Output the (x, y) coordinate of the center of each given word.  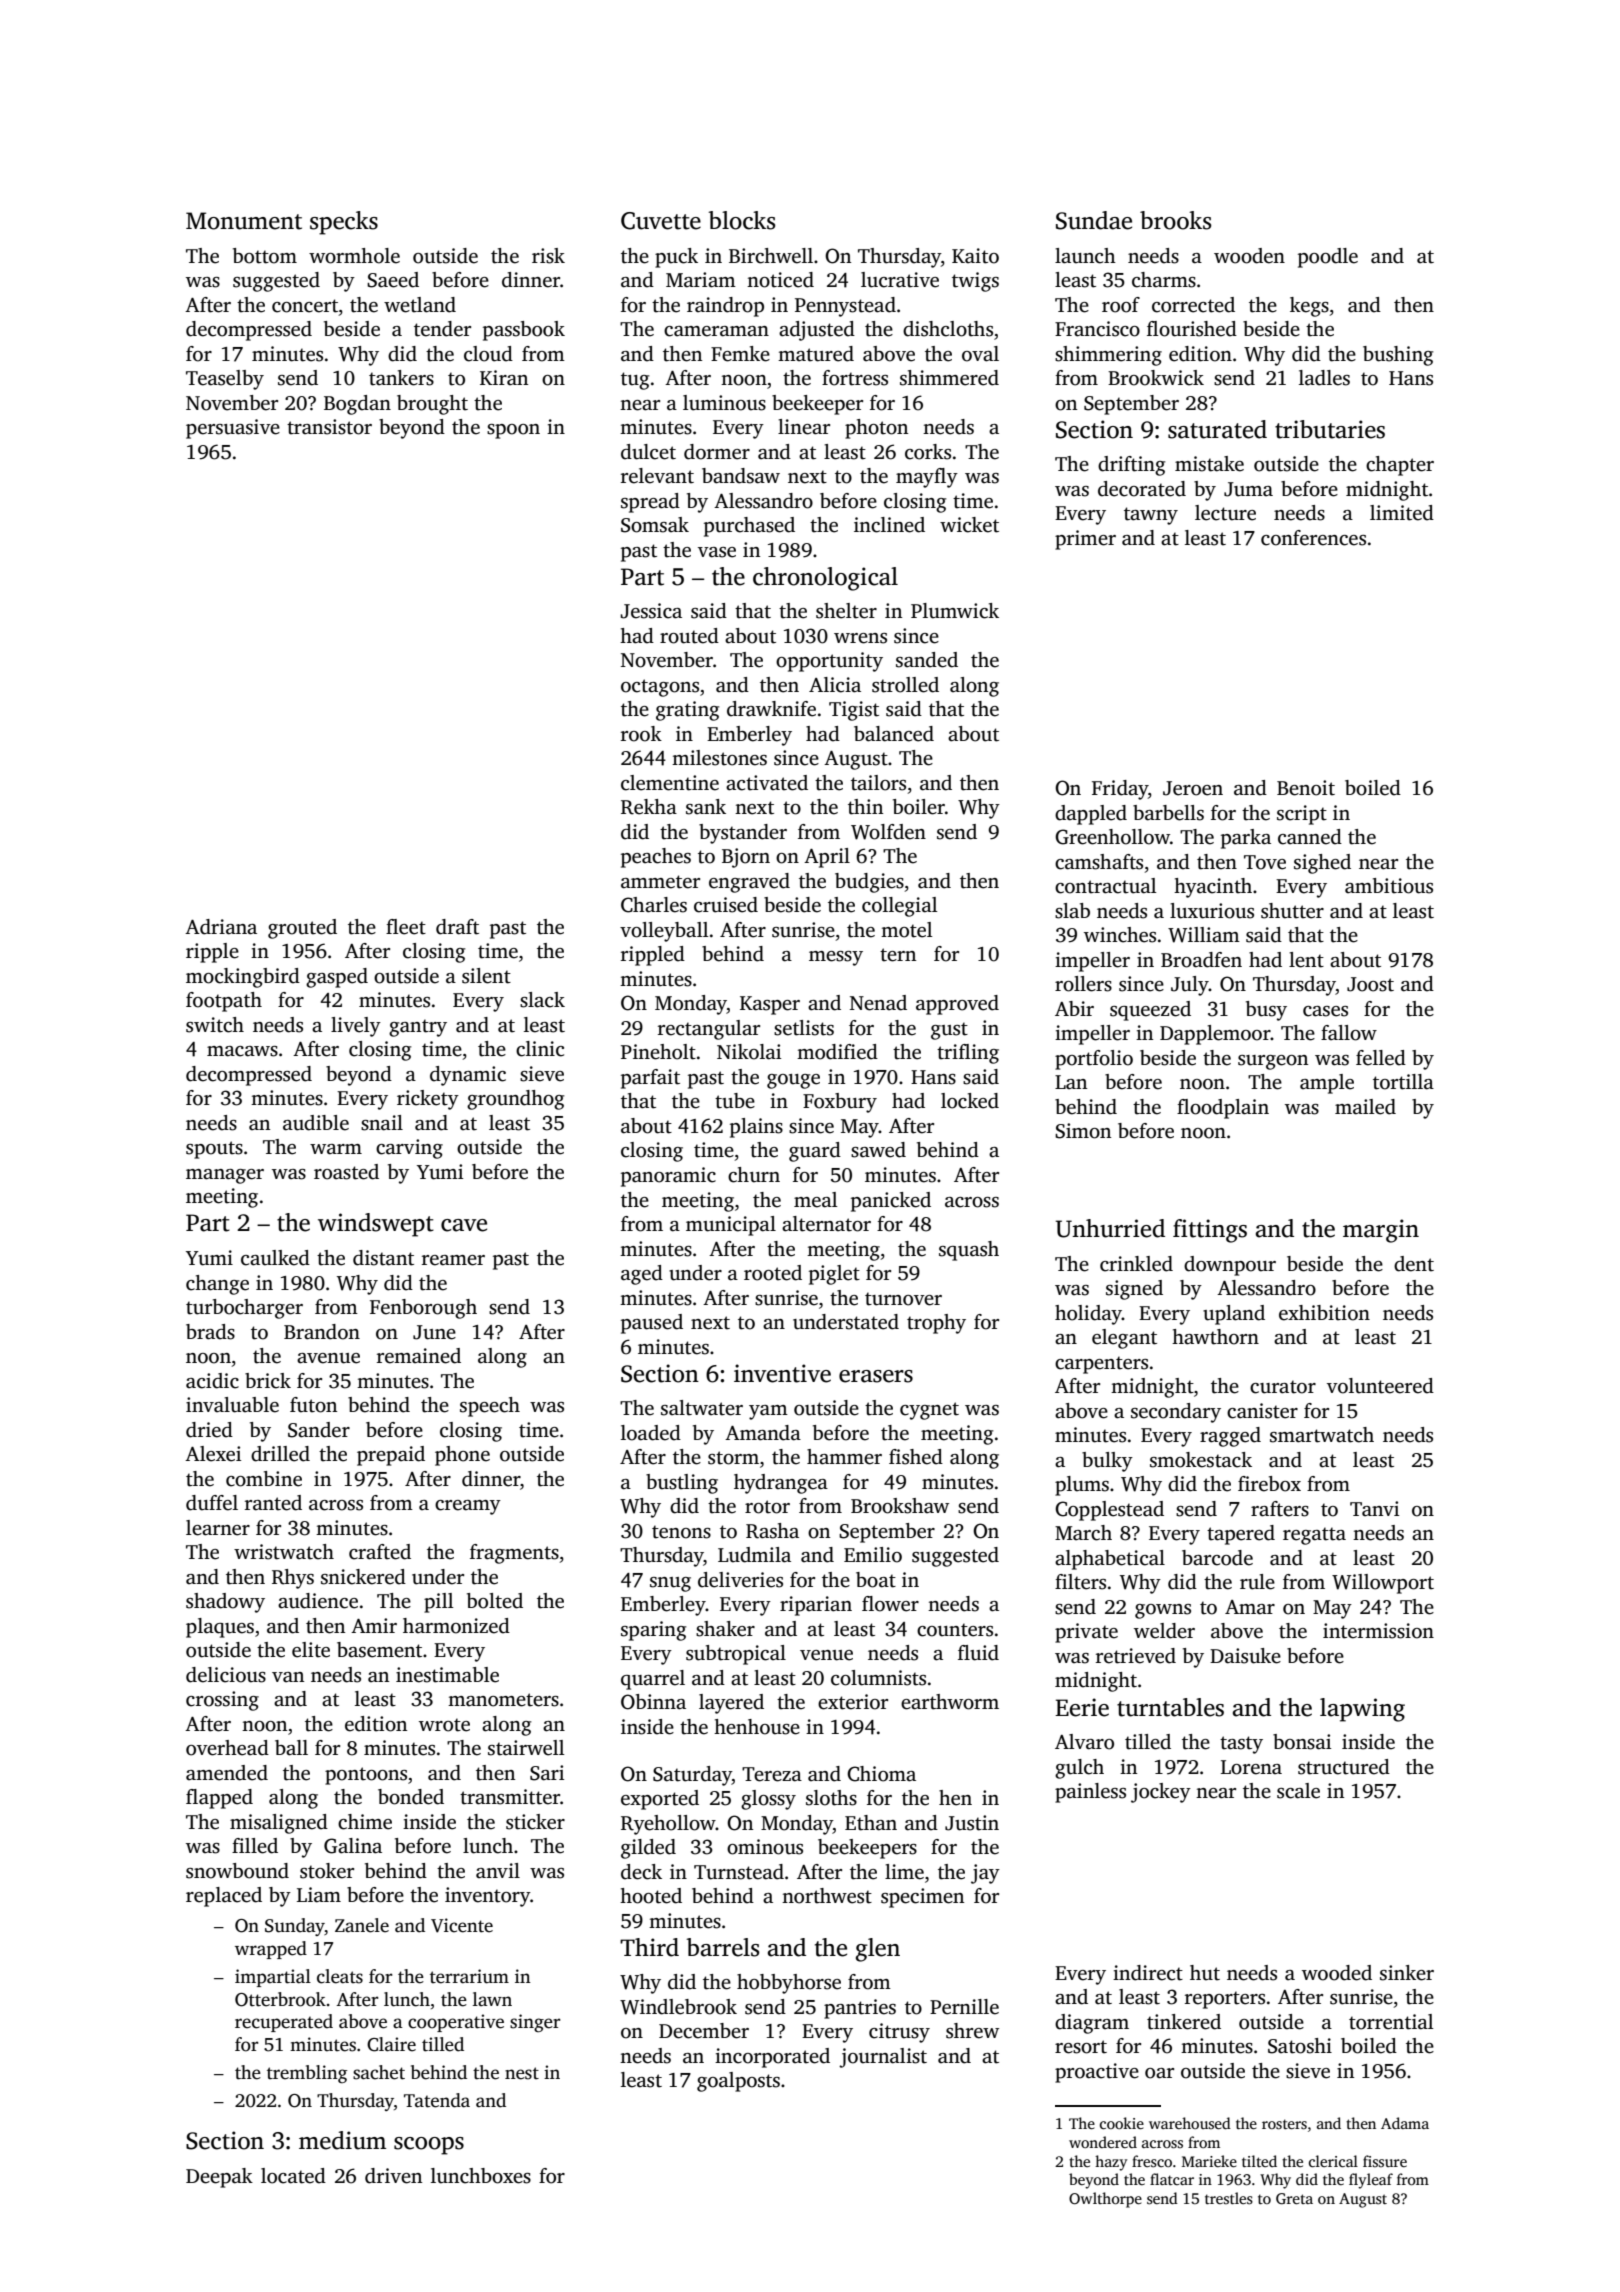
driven (393, 2176)
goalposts (738, 2082)
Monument (244, 221)
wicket (969, 525)
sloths (831, 1798)
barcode (1217, 1558)
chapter (1400, 466)
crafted (380, 1552)
